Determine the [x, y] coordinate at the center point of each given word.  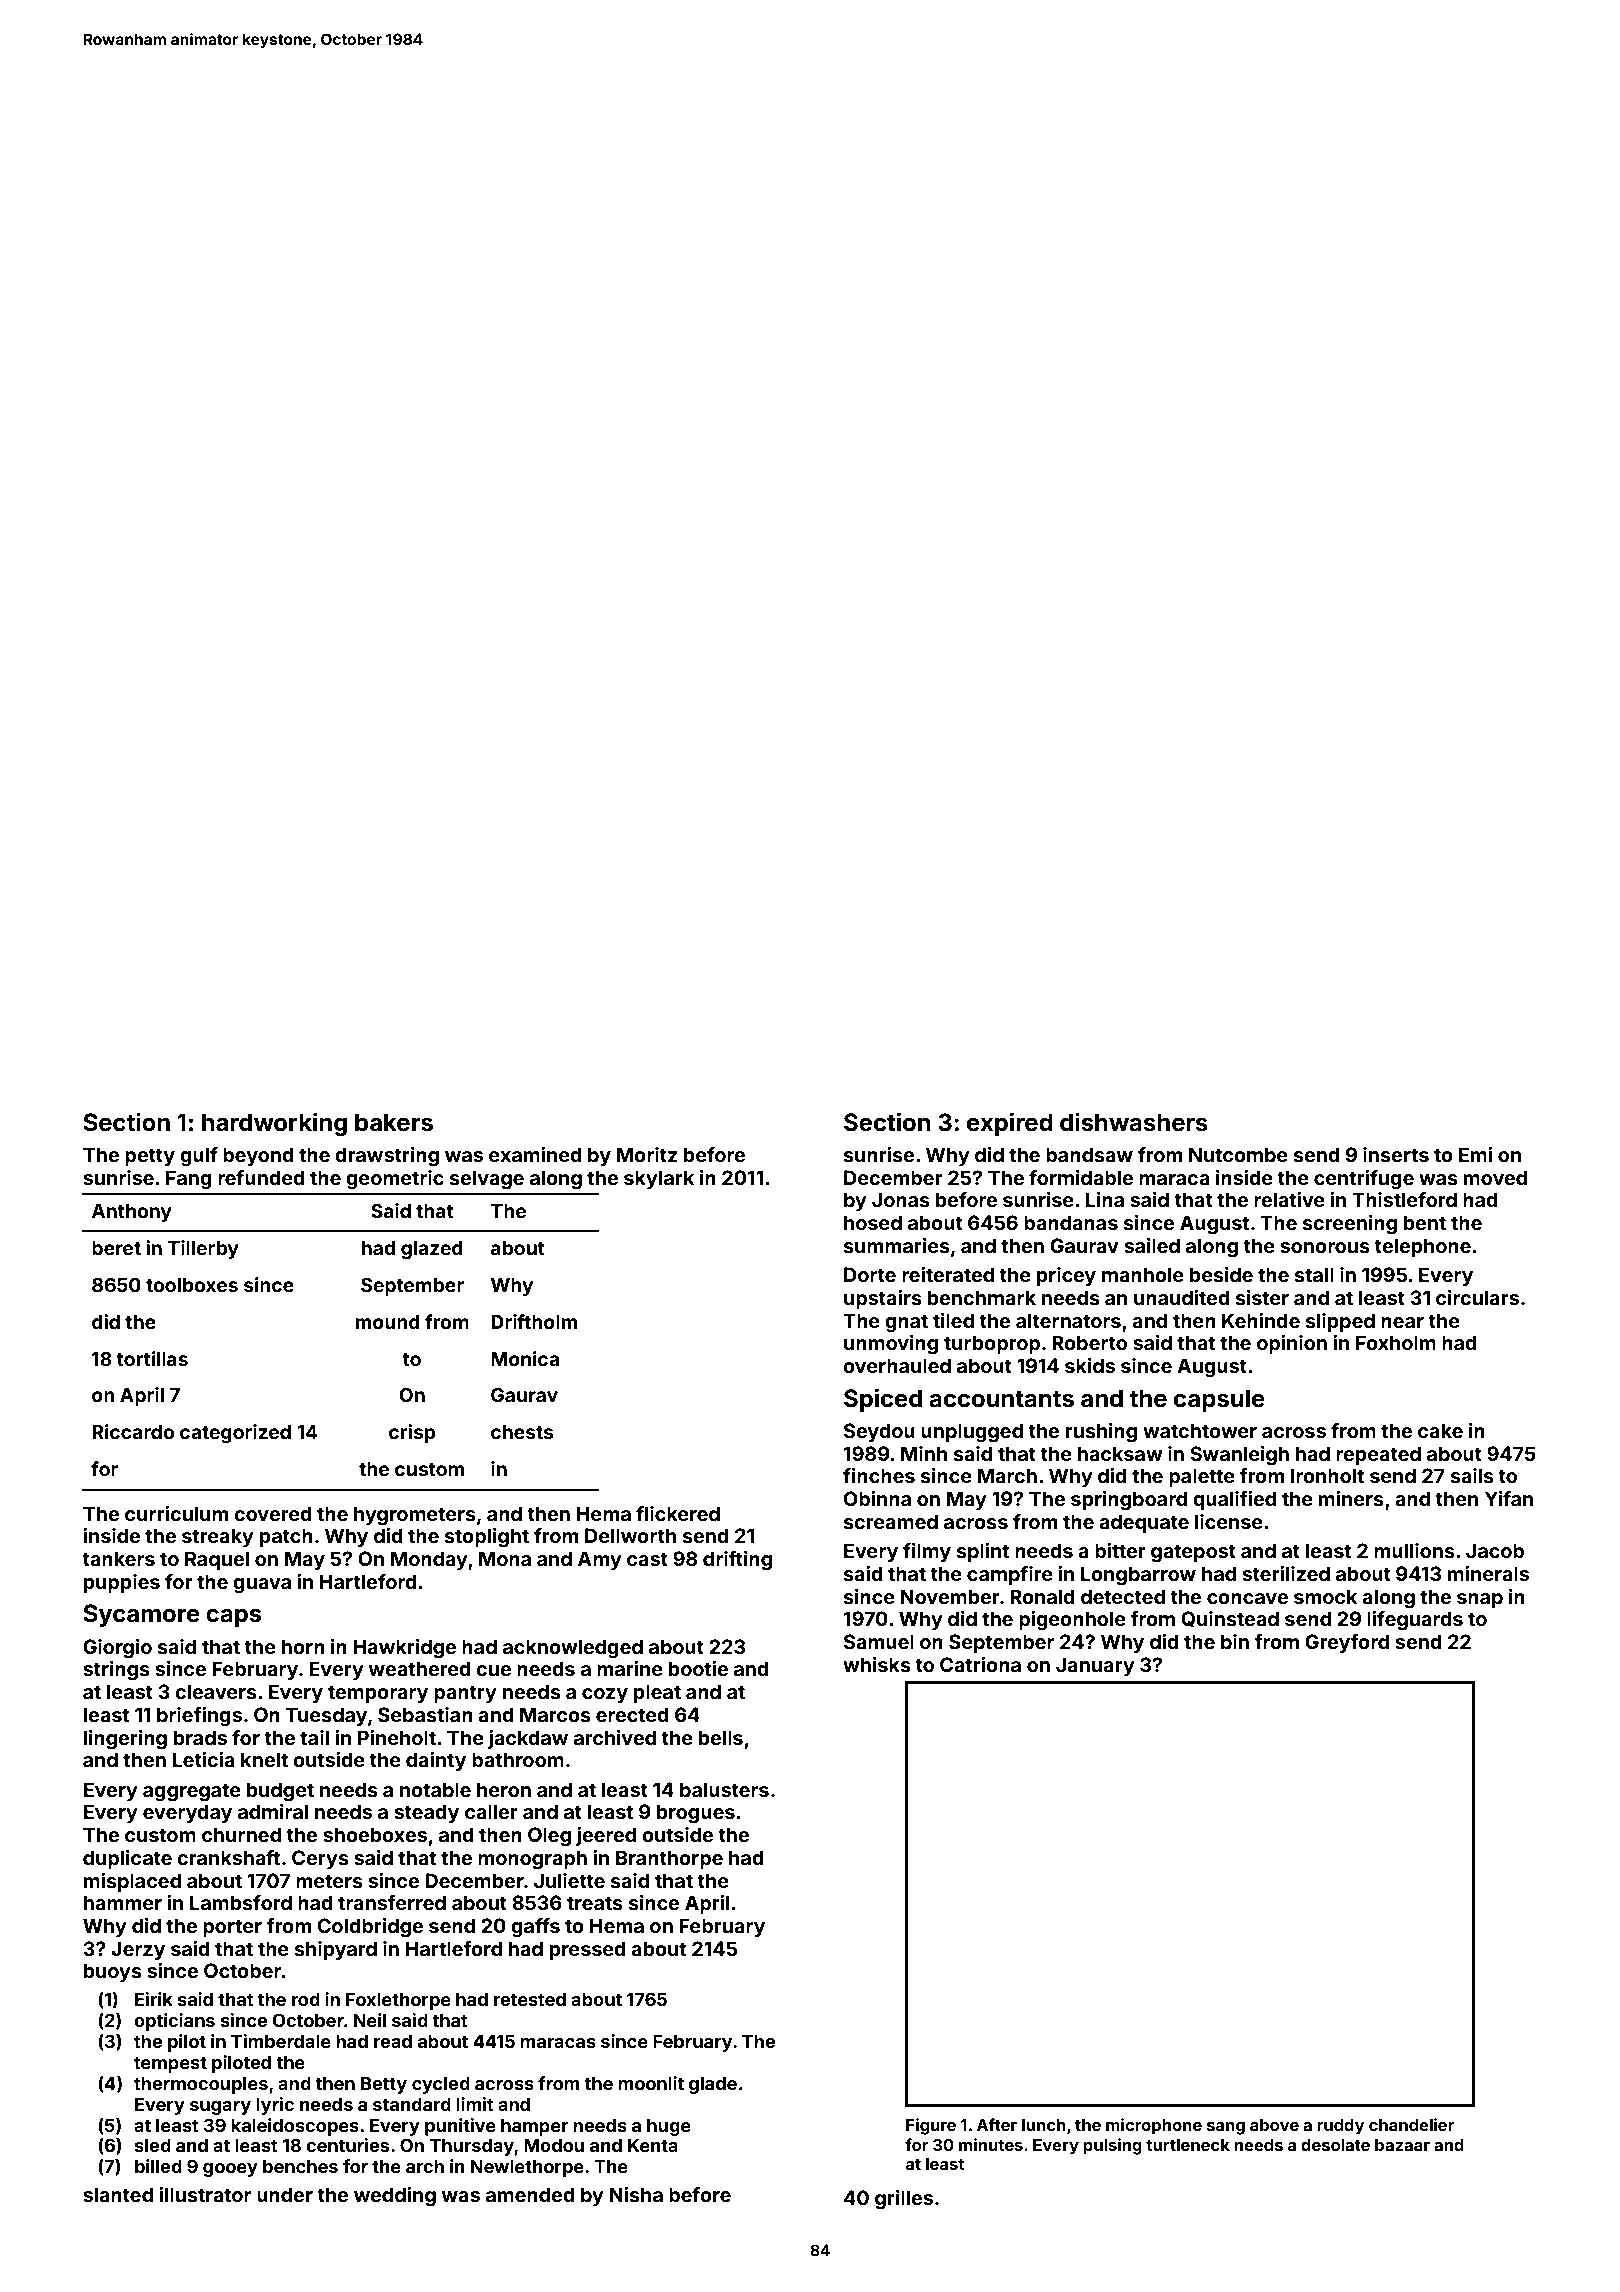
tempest [170, 2064]
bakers [394, 1122]
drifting [737, 1561]
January [1095, 1666]
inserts [1396, 1154]
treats [595, 1903]
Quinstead [1230, 1619]
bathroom [518, 1759]
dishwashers [1134, 1122]
